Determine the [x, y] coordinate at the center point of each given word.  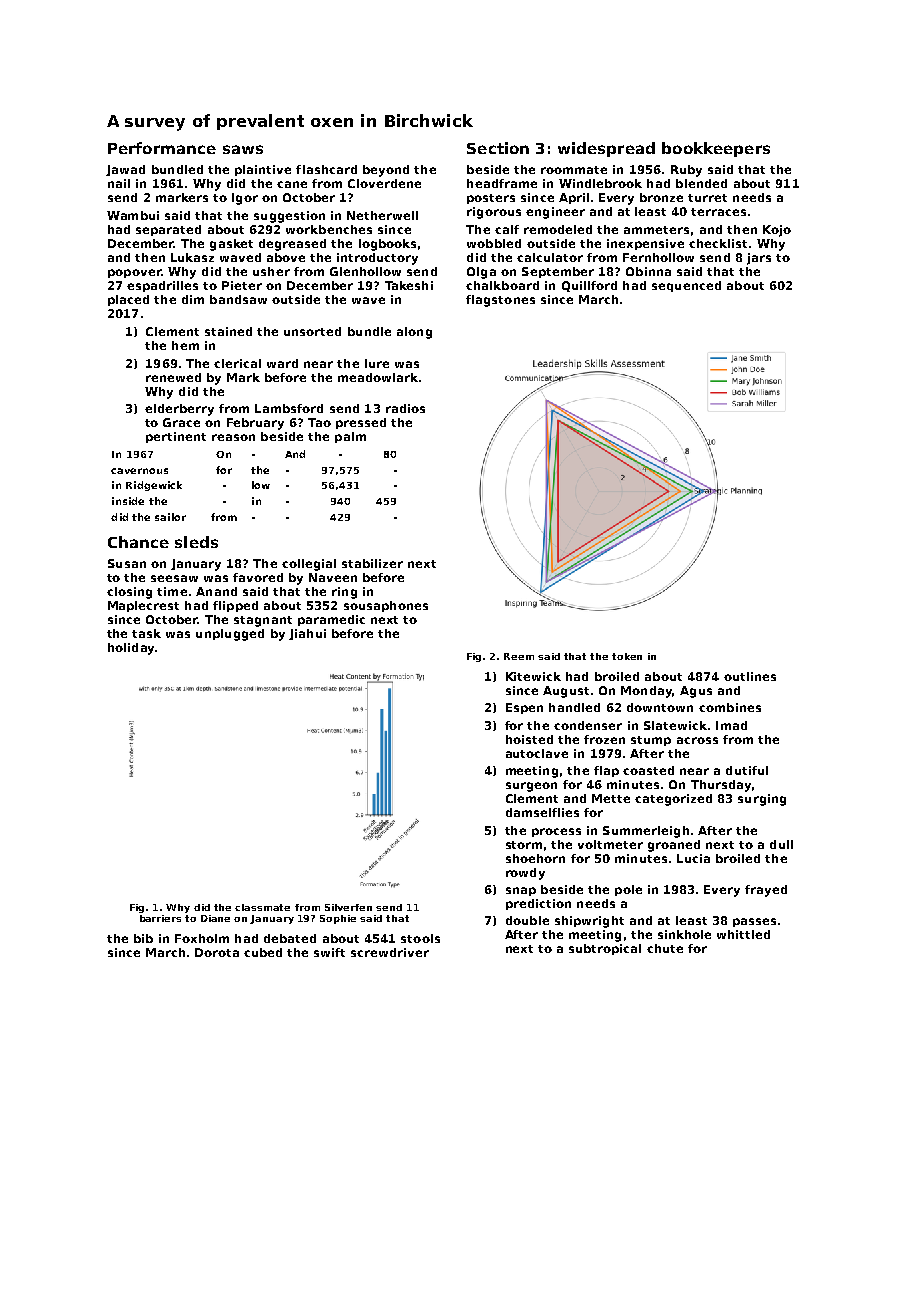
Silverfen [348, 907]
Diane [215, 918]
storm [524, 845]
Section [498, 148]
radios [405, 408]
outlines [750, 676]
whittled [743, 934]
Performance [162, 148]
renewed [173, 377]
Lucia [693, 858]
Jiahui [307, 634]
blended [701, 183]
